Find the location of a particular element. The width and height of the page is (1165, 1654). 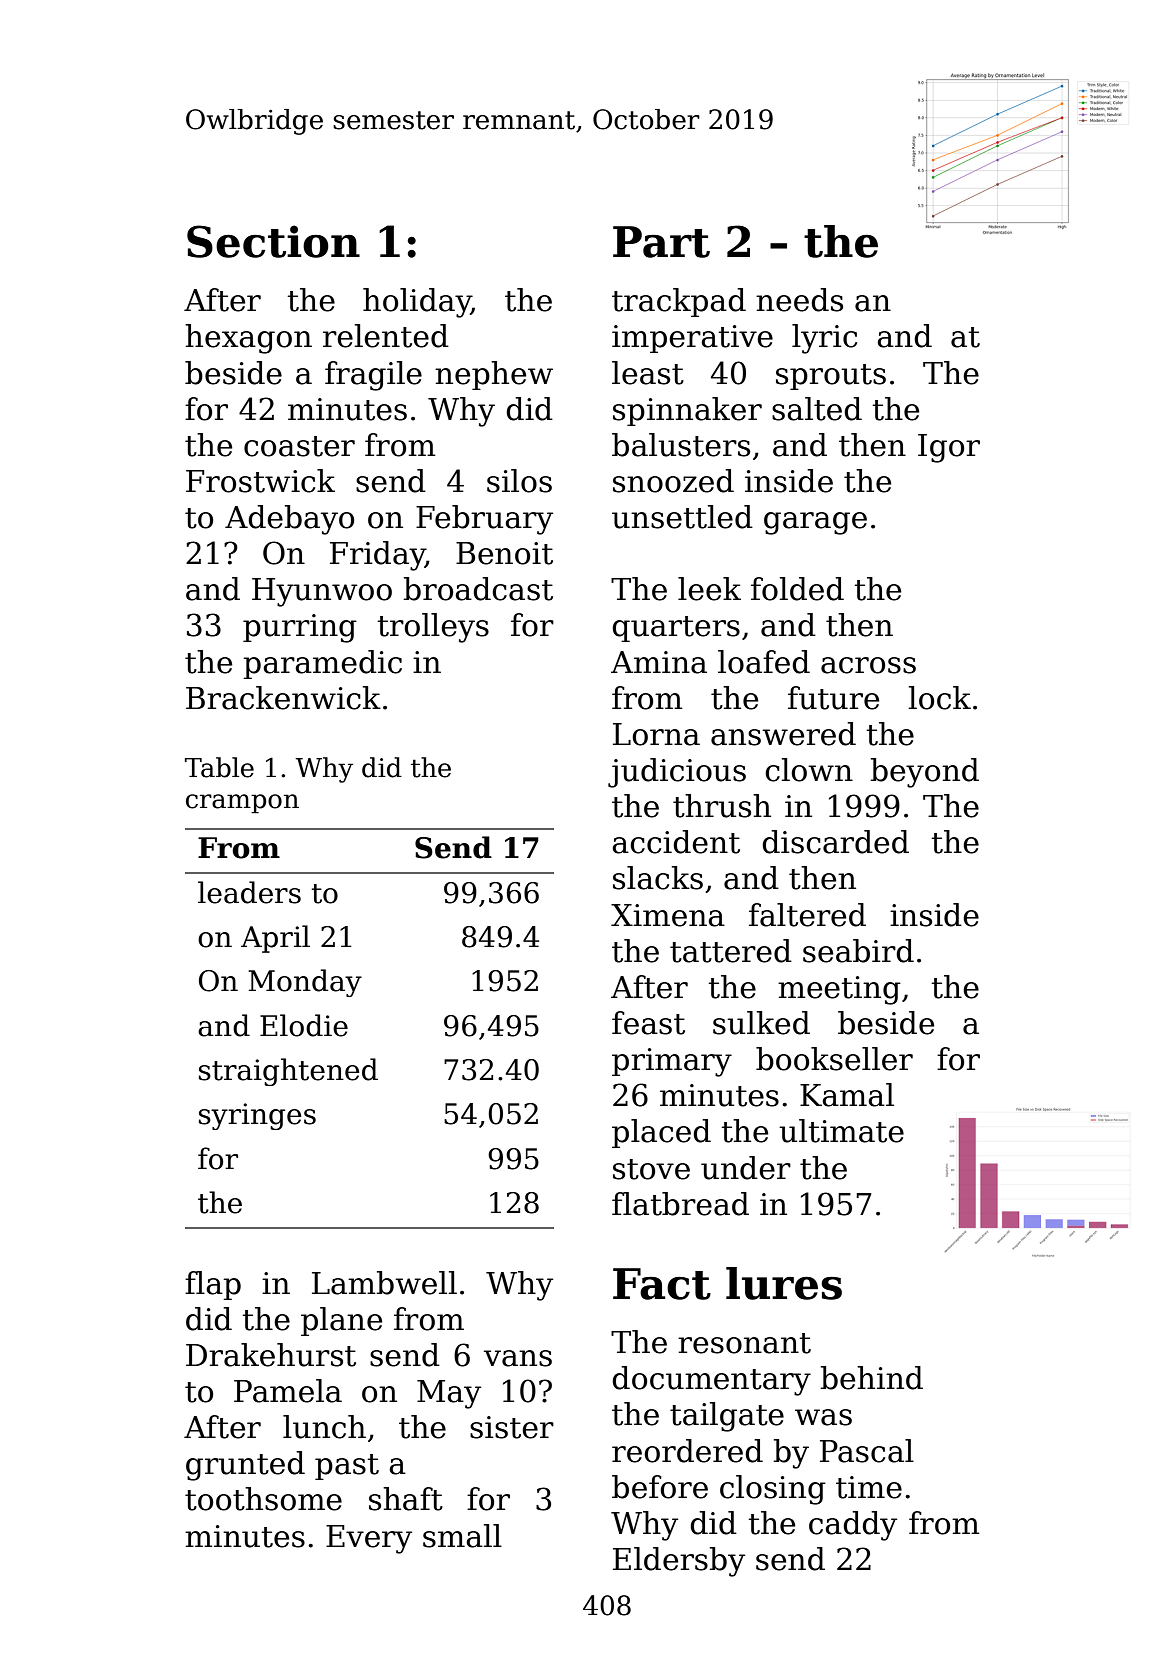

Eldersby is located at coordinates (679, 1562).
